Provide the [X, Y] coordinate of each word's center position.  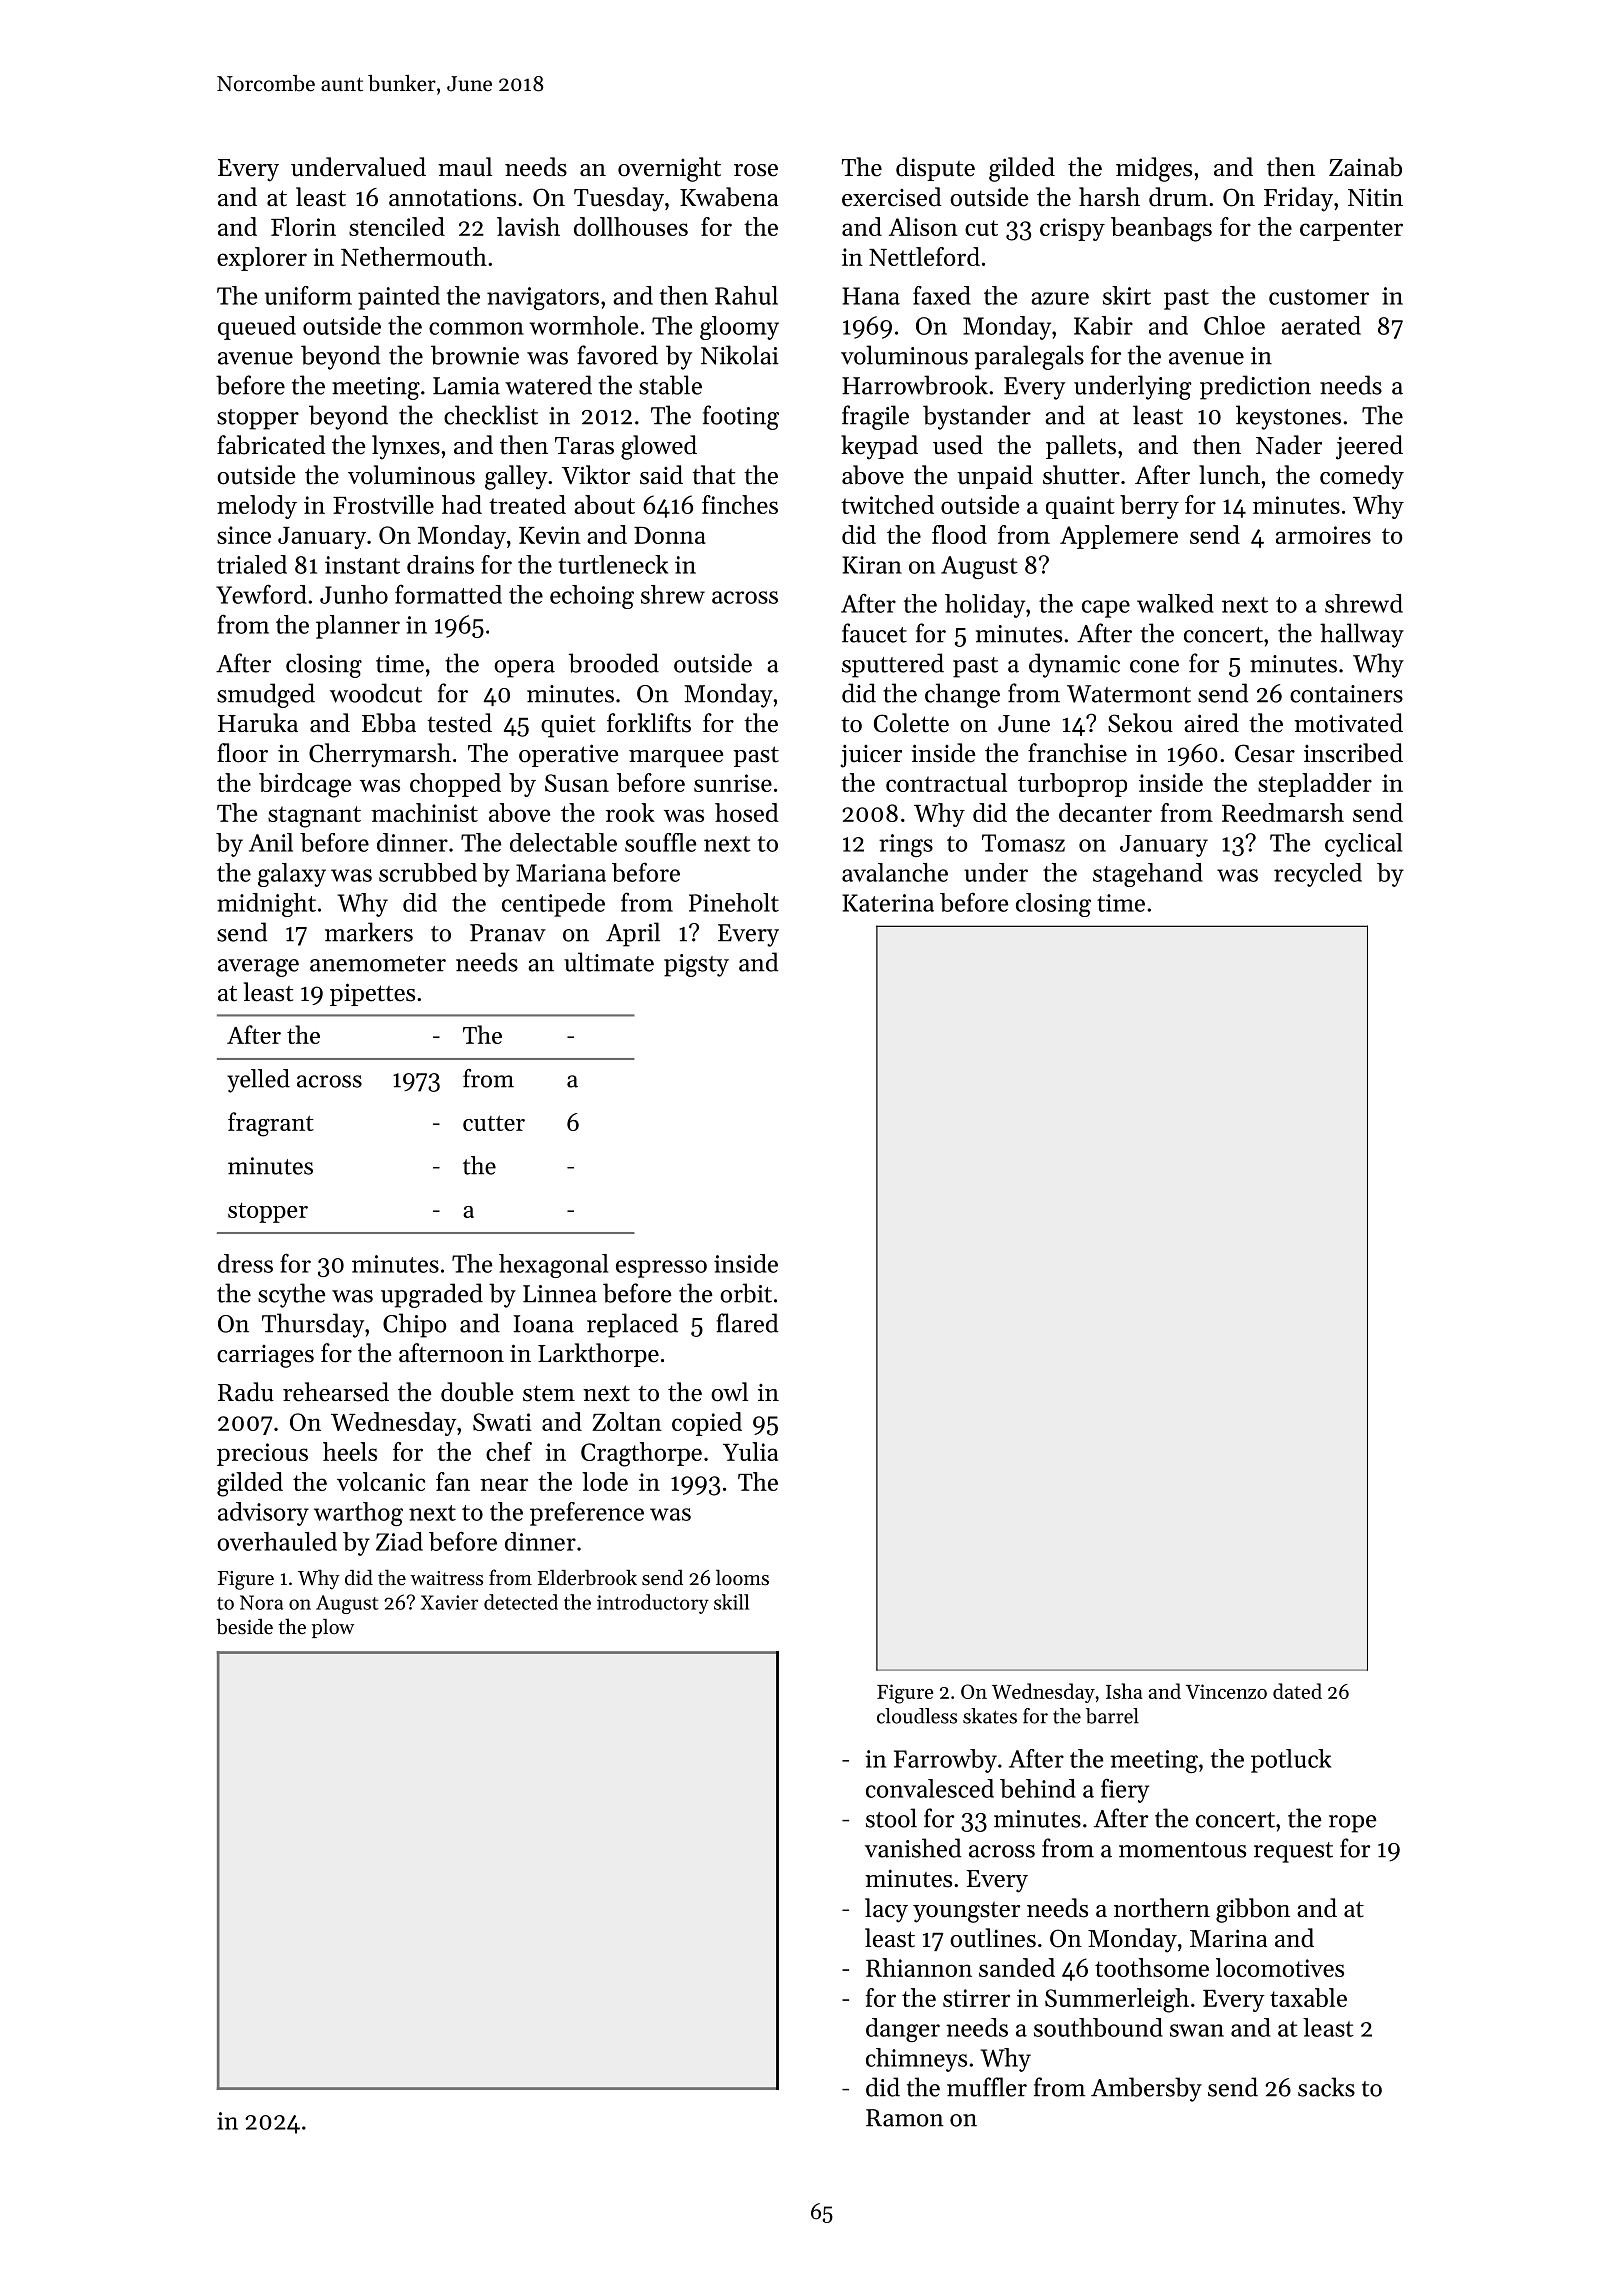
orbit [746, 1293]
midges [1154, 169]
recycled [1318, 875]
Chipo [415, 1325]
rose [756, 170]
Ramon [905, 2118]
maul [465, 167]
